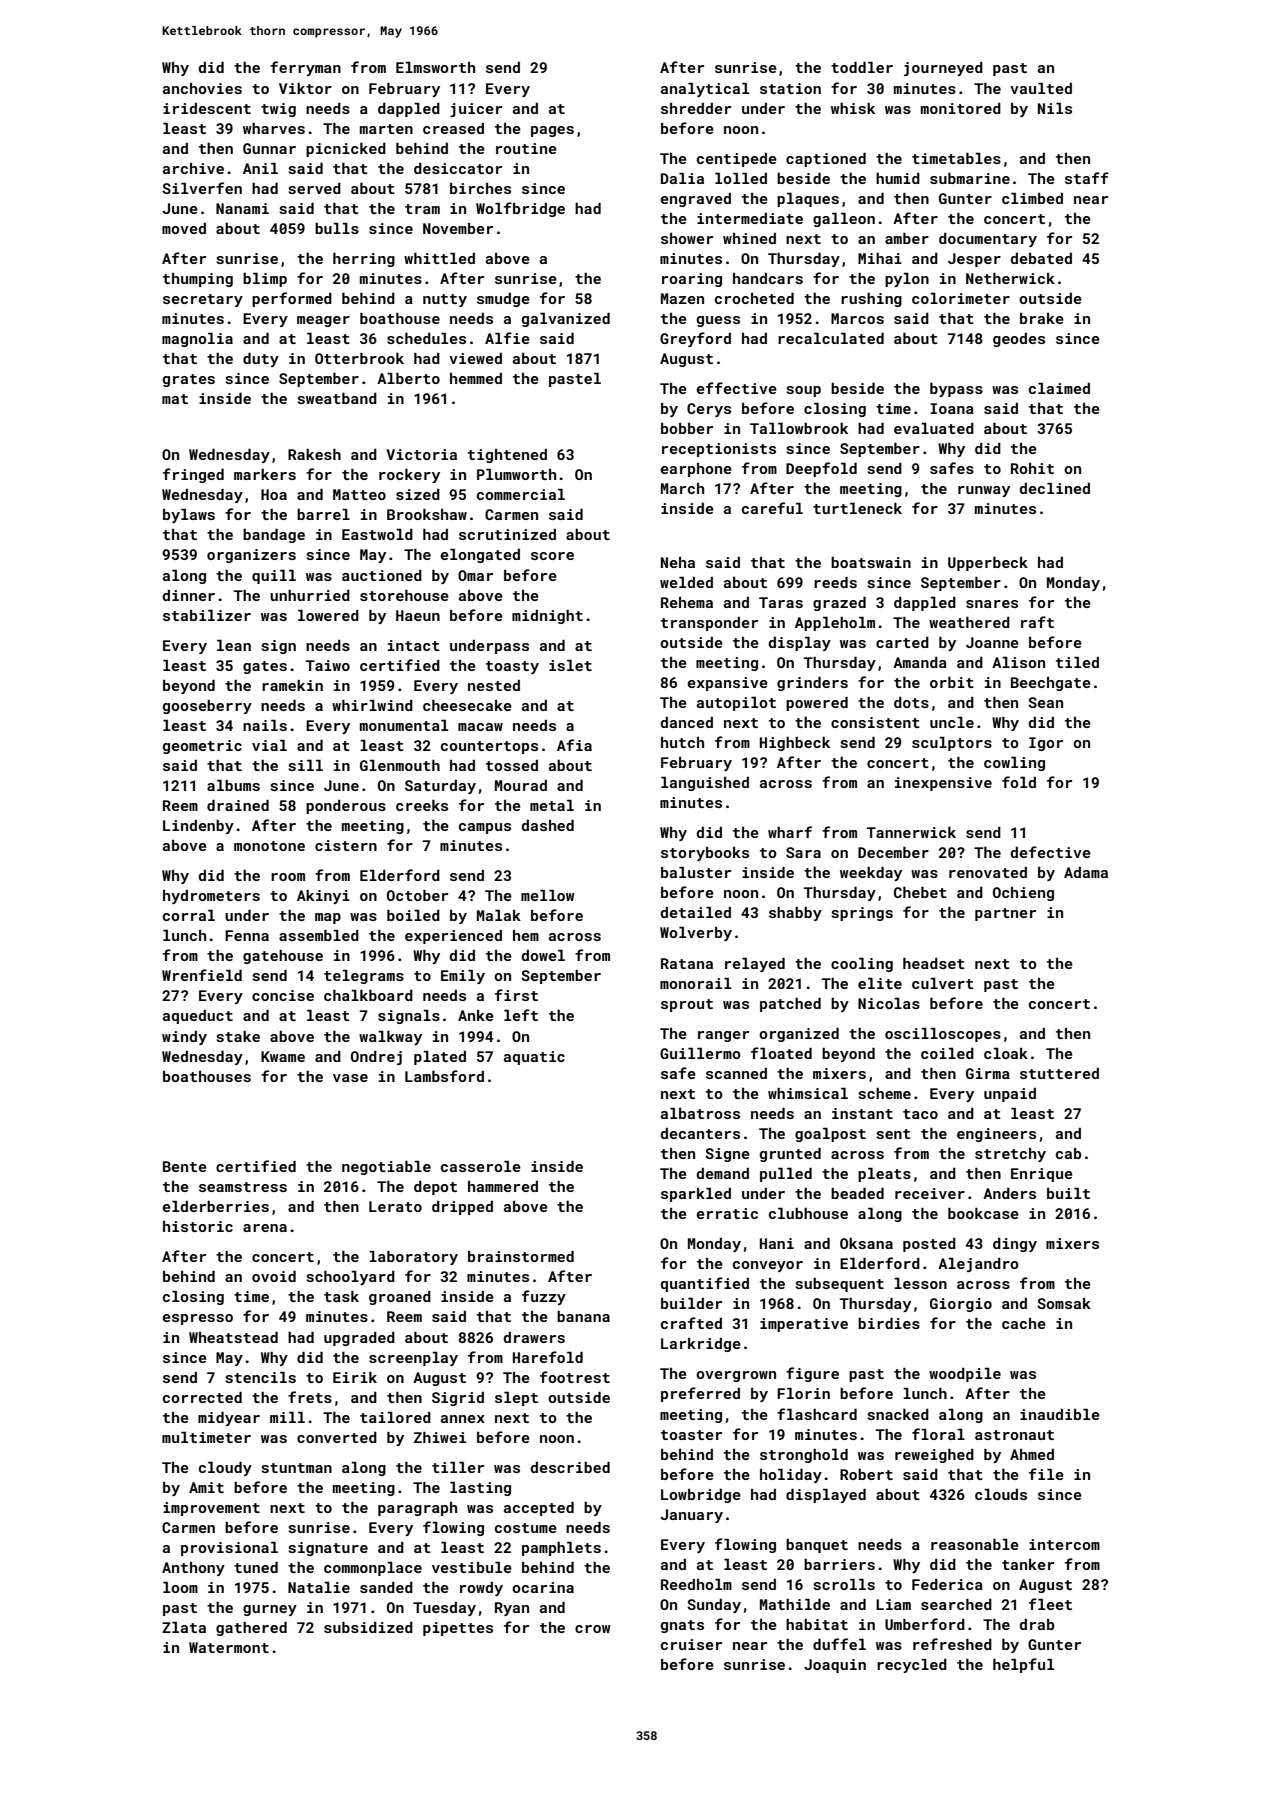  Describe the element at coordinates (229, 1647) in the screenshot. I see `Watermont` at that location.
